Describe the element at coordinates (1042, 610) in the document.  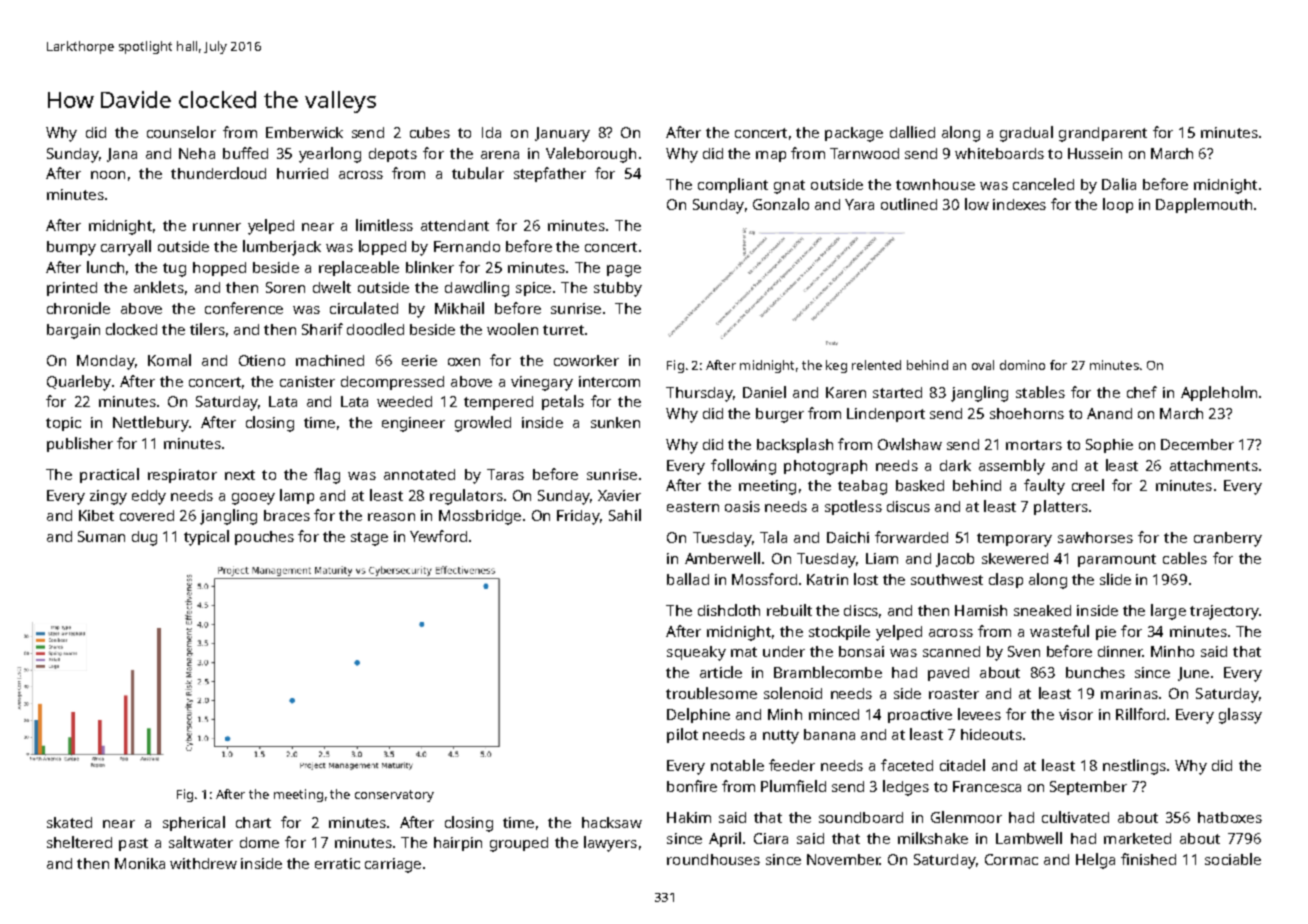
I see `sneaked` at that location.
